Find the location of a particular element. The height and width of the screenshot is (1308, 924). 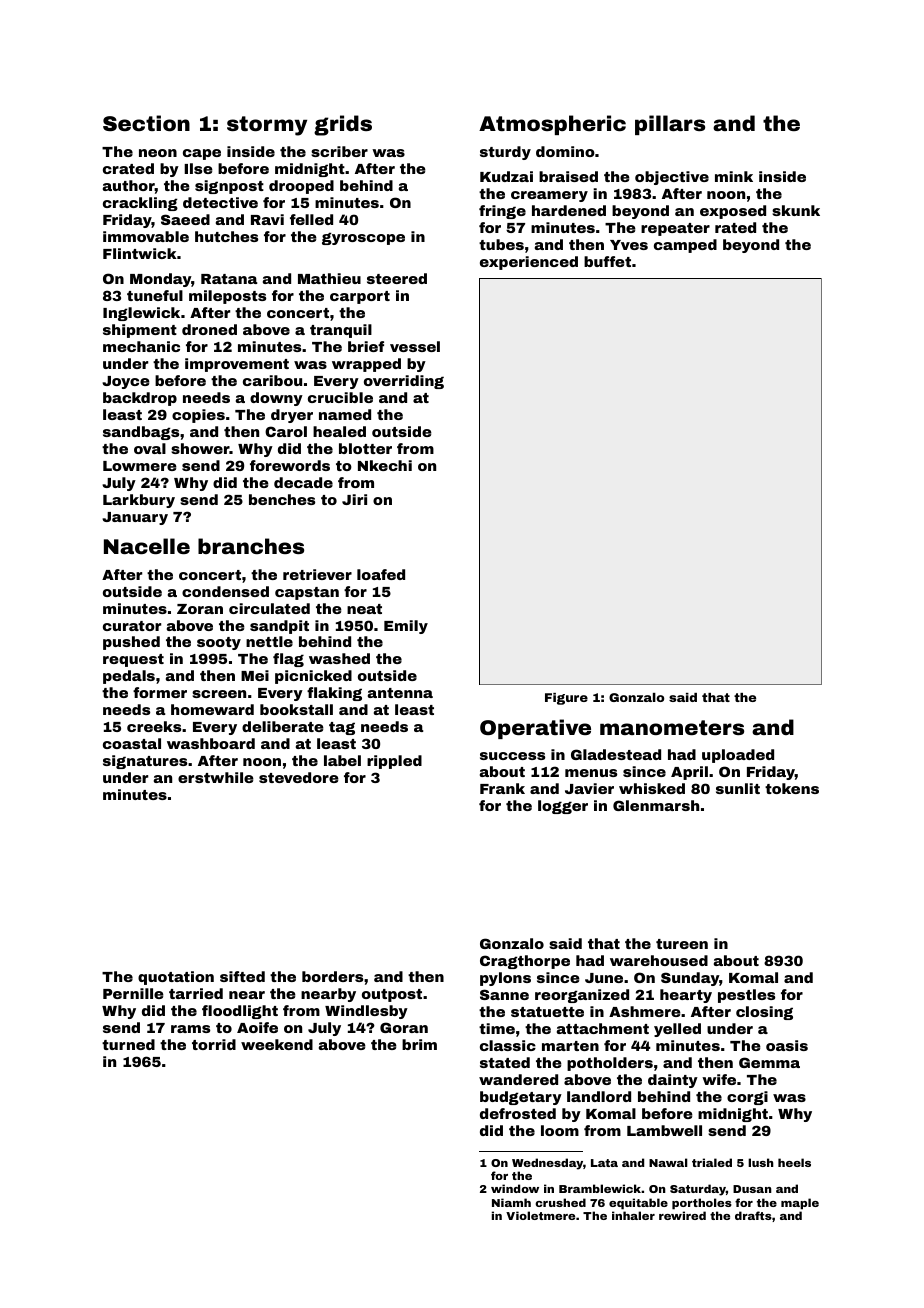

Figure is located at coordinates (566, 699).
